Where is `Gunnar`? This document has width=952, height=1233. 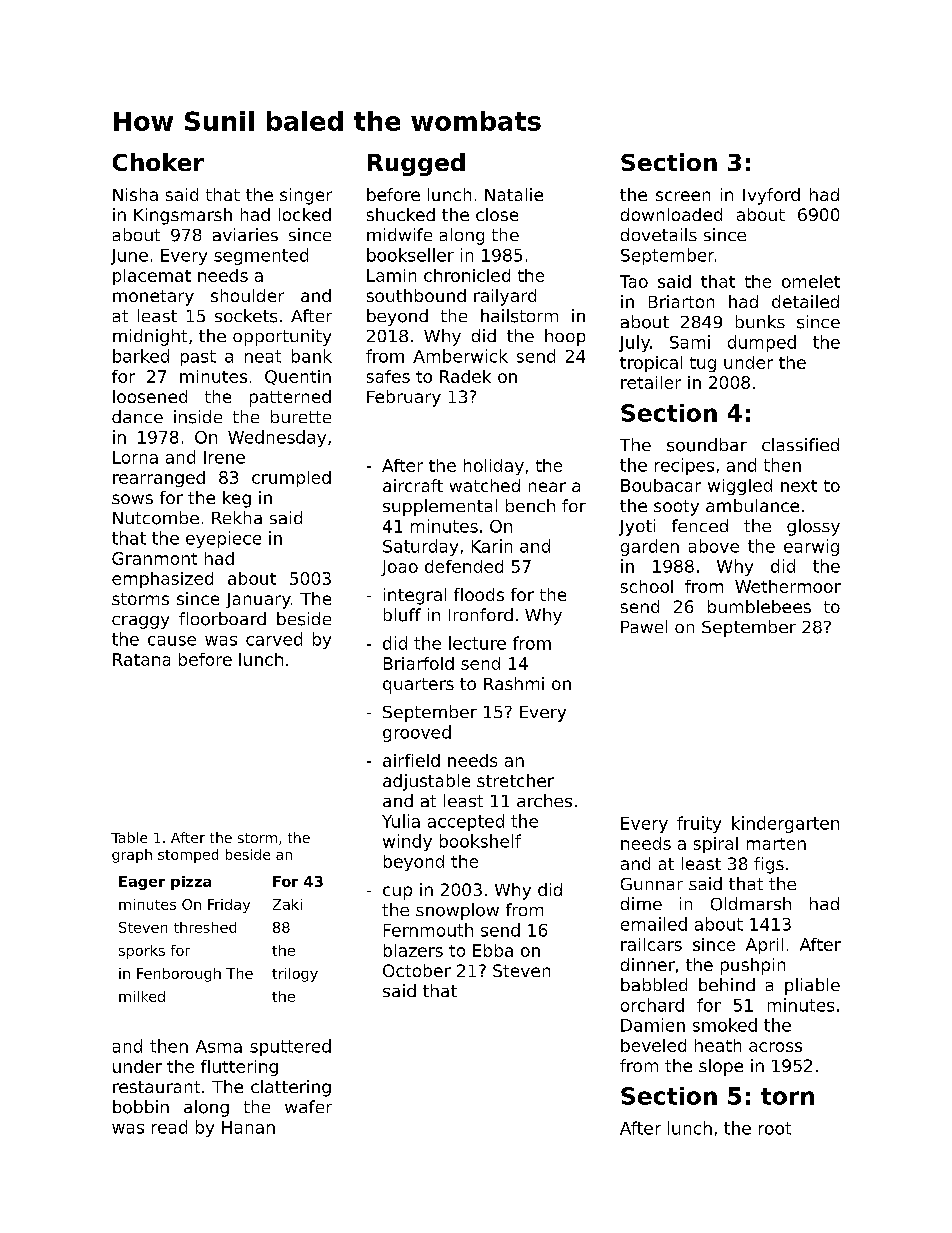
Gunnar is located at coordinates (652, 884).
